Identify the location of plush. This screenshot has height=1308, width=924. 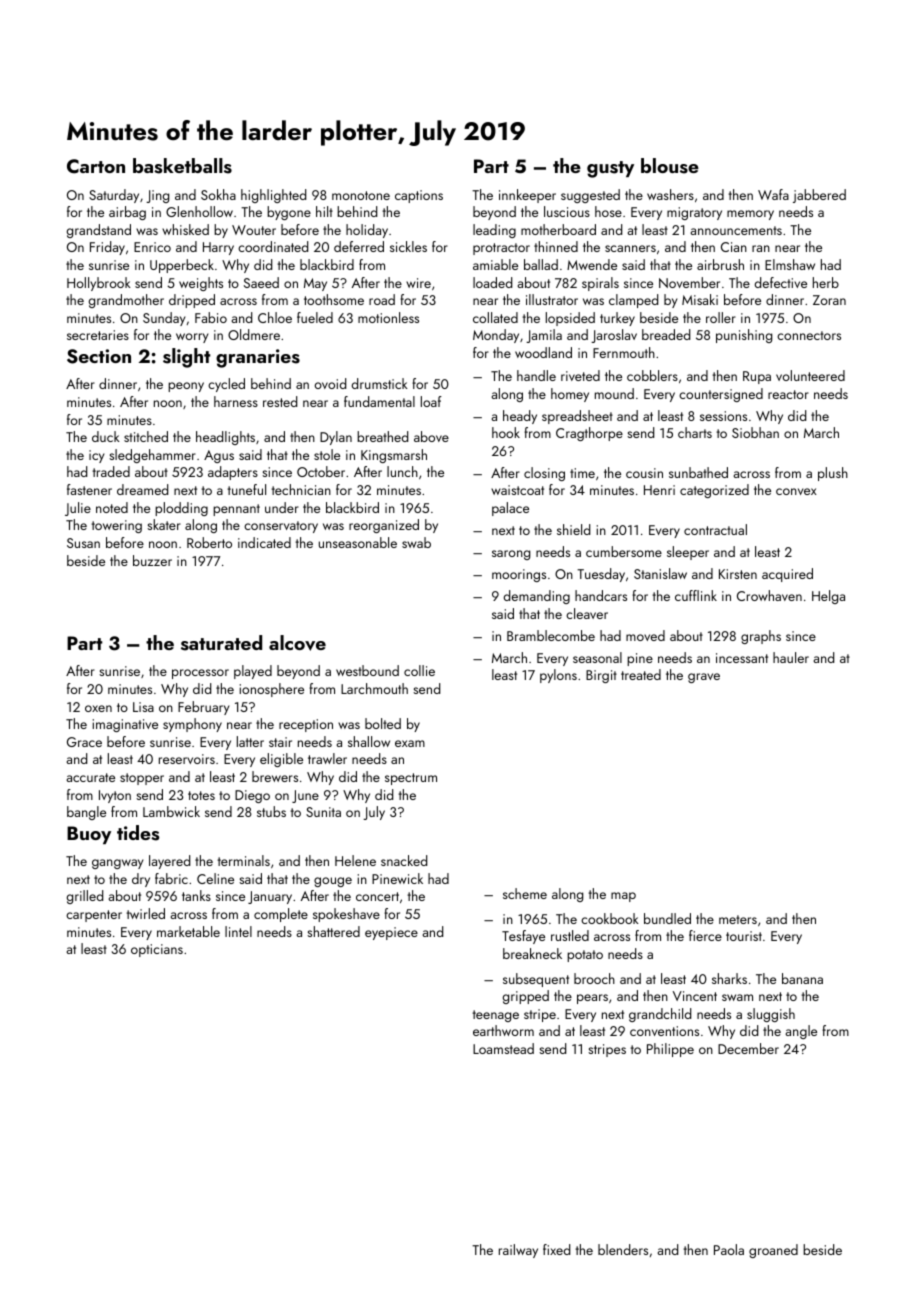
(833, 474).
